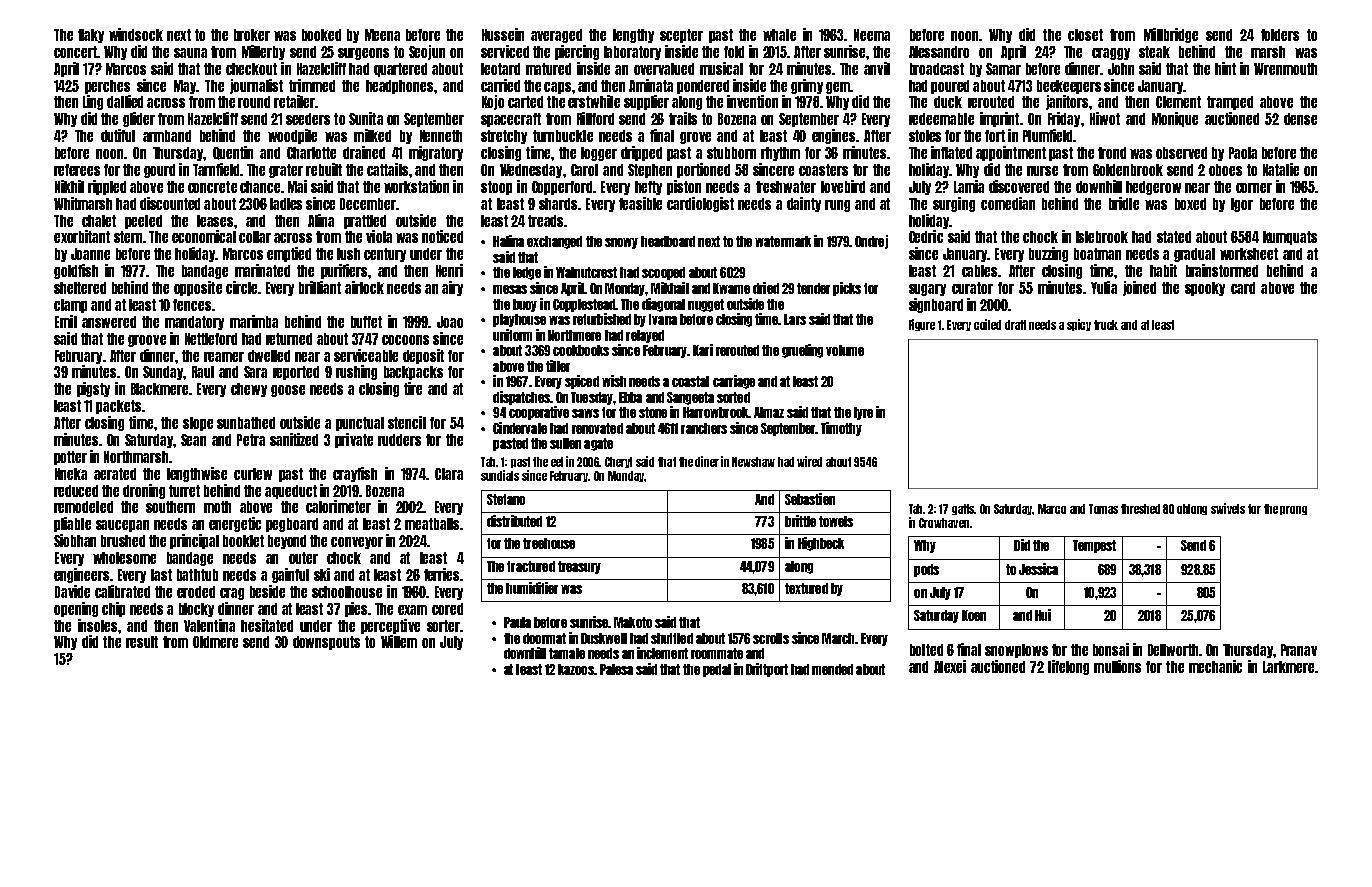 The image size is (1372, 887). I want to click on perches, so click(107, 87).
